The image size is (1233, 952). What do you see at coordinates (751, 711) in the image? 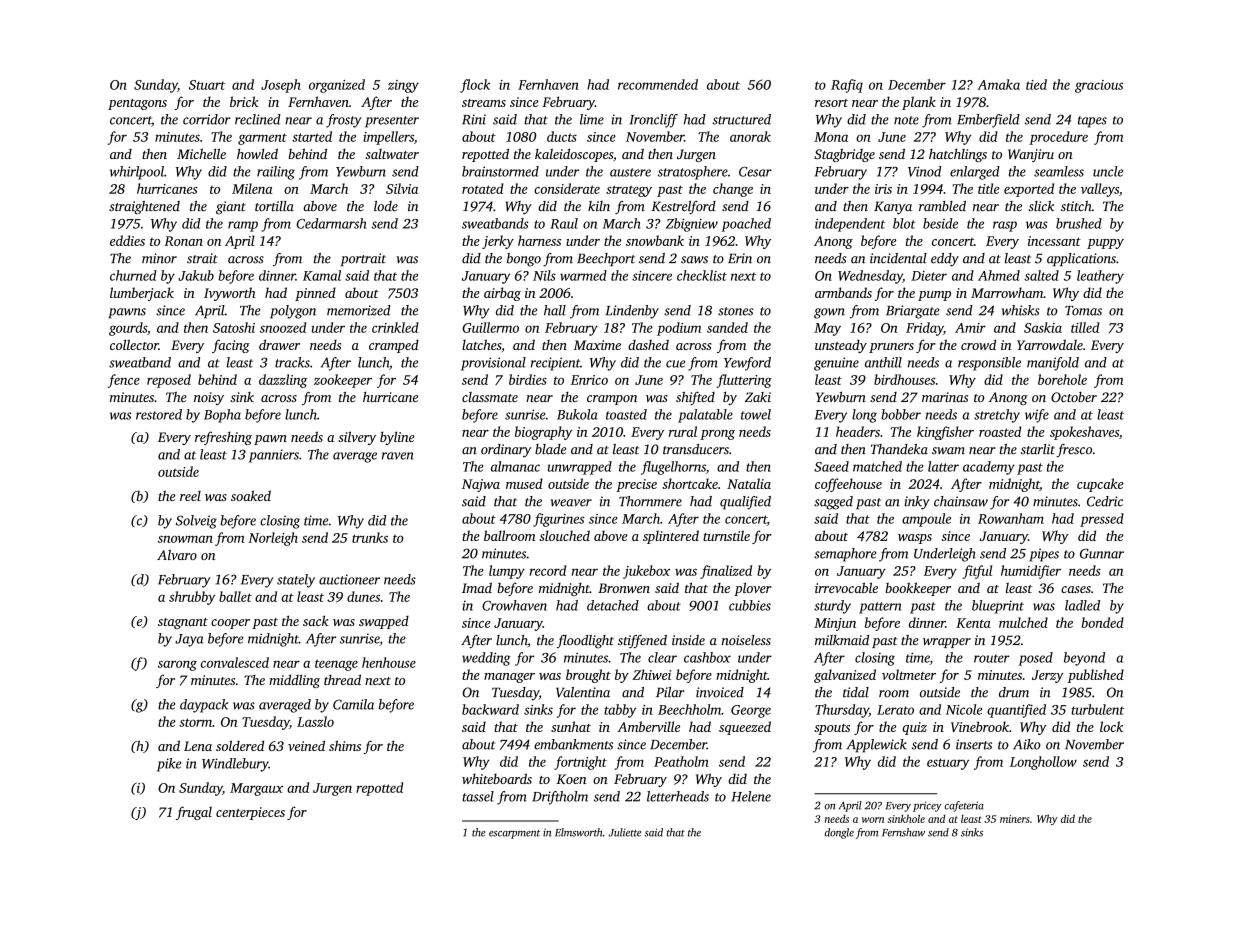
I see `George` at bounding box center [751, 711].
